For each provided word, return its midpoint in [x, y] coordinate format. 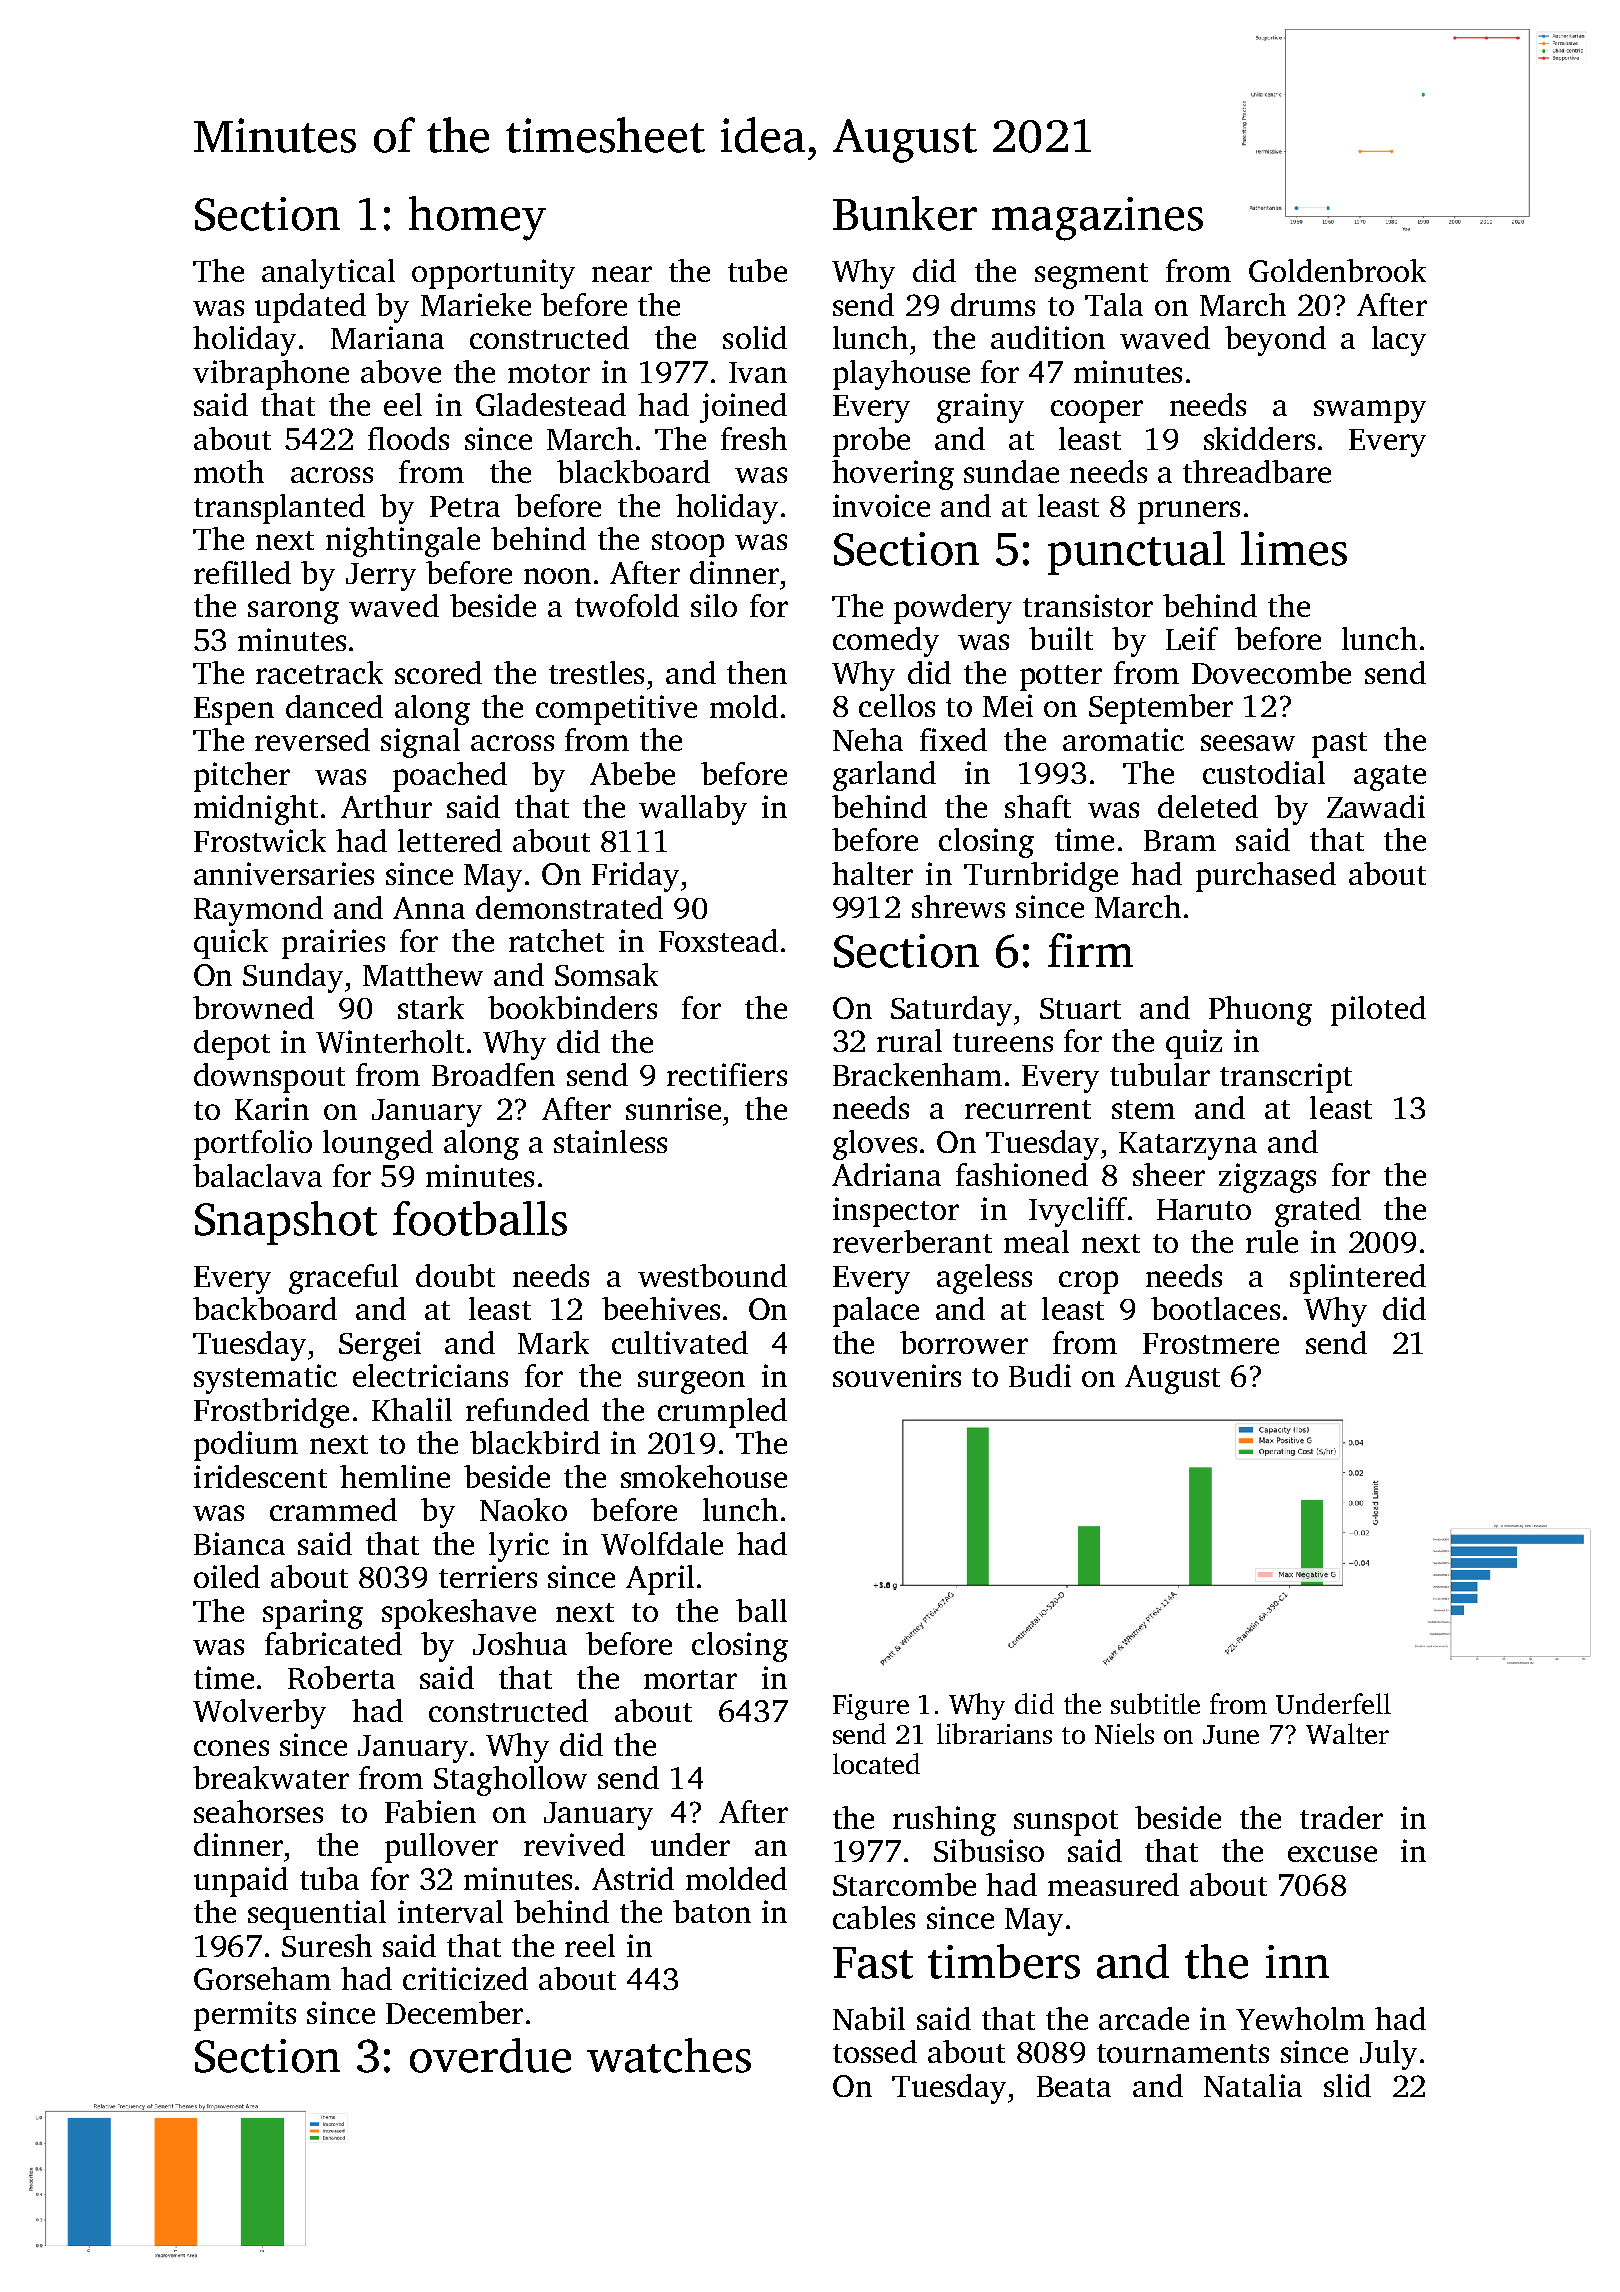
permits [245, 2016]
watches [669, 2055]
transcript [1286, 1078]
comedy [886, 642]
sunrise [673, 1108]
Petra [465, 506]
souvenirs [897, 1375]
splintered [1358, 1279]
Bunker [905, 213]
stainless [610, 1141]
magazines [1097, 219]
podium [246, 1446]
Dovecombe [1271, 672]
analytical [328, 274]
